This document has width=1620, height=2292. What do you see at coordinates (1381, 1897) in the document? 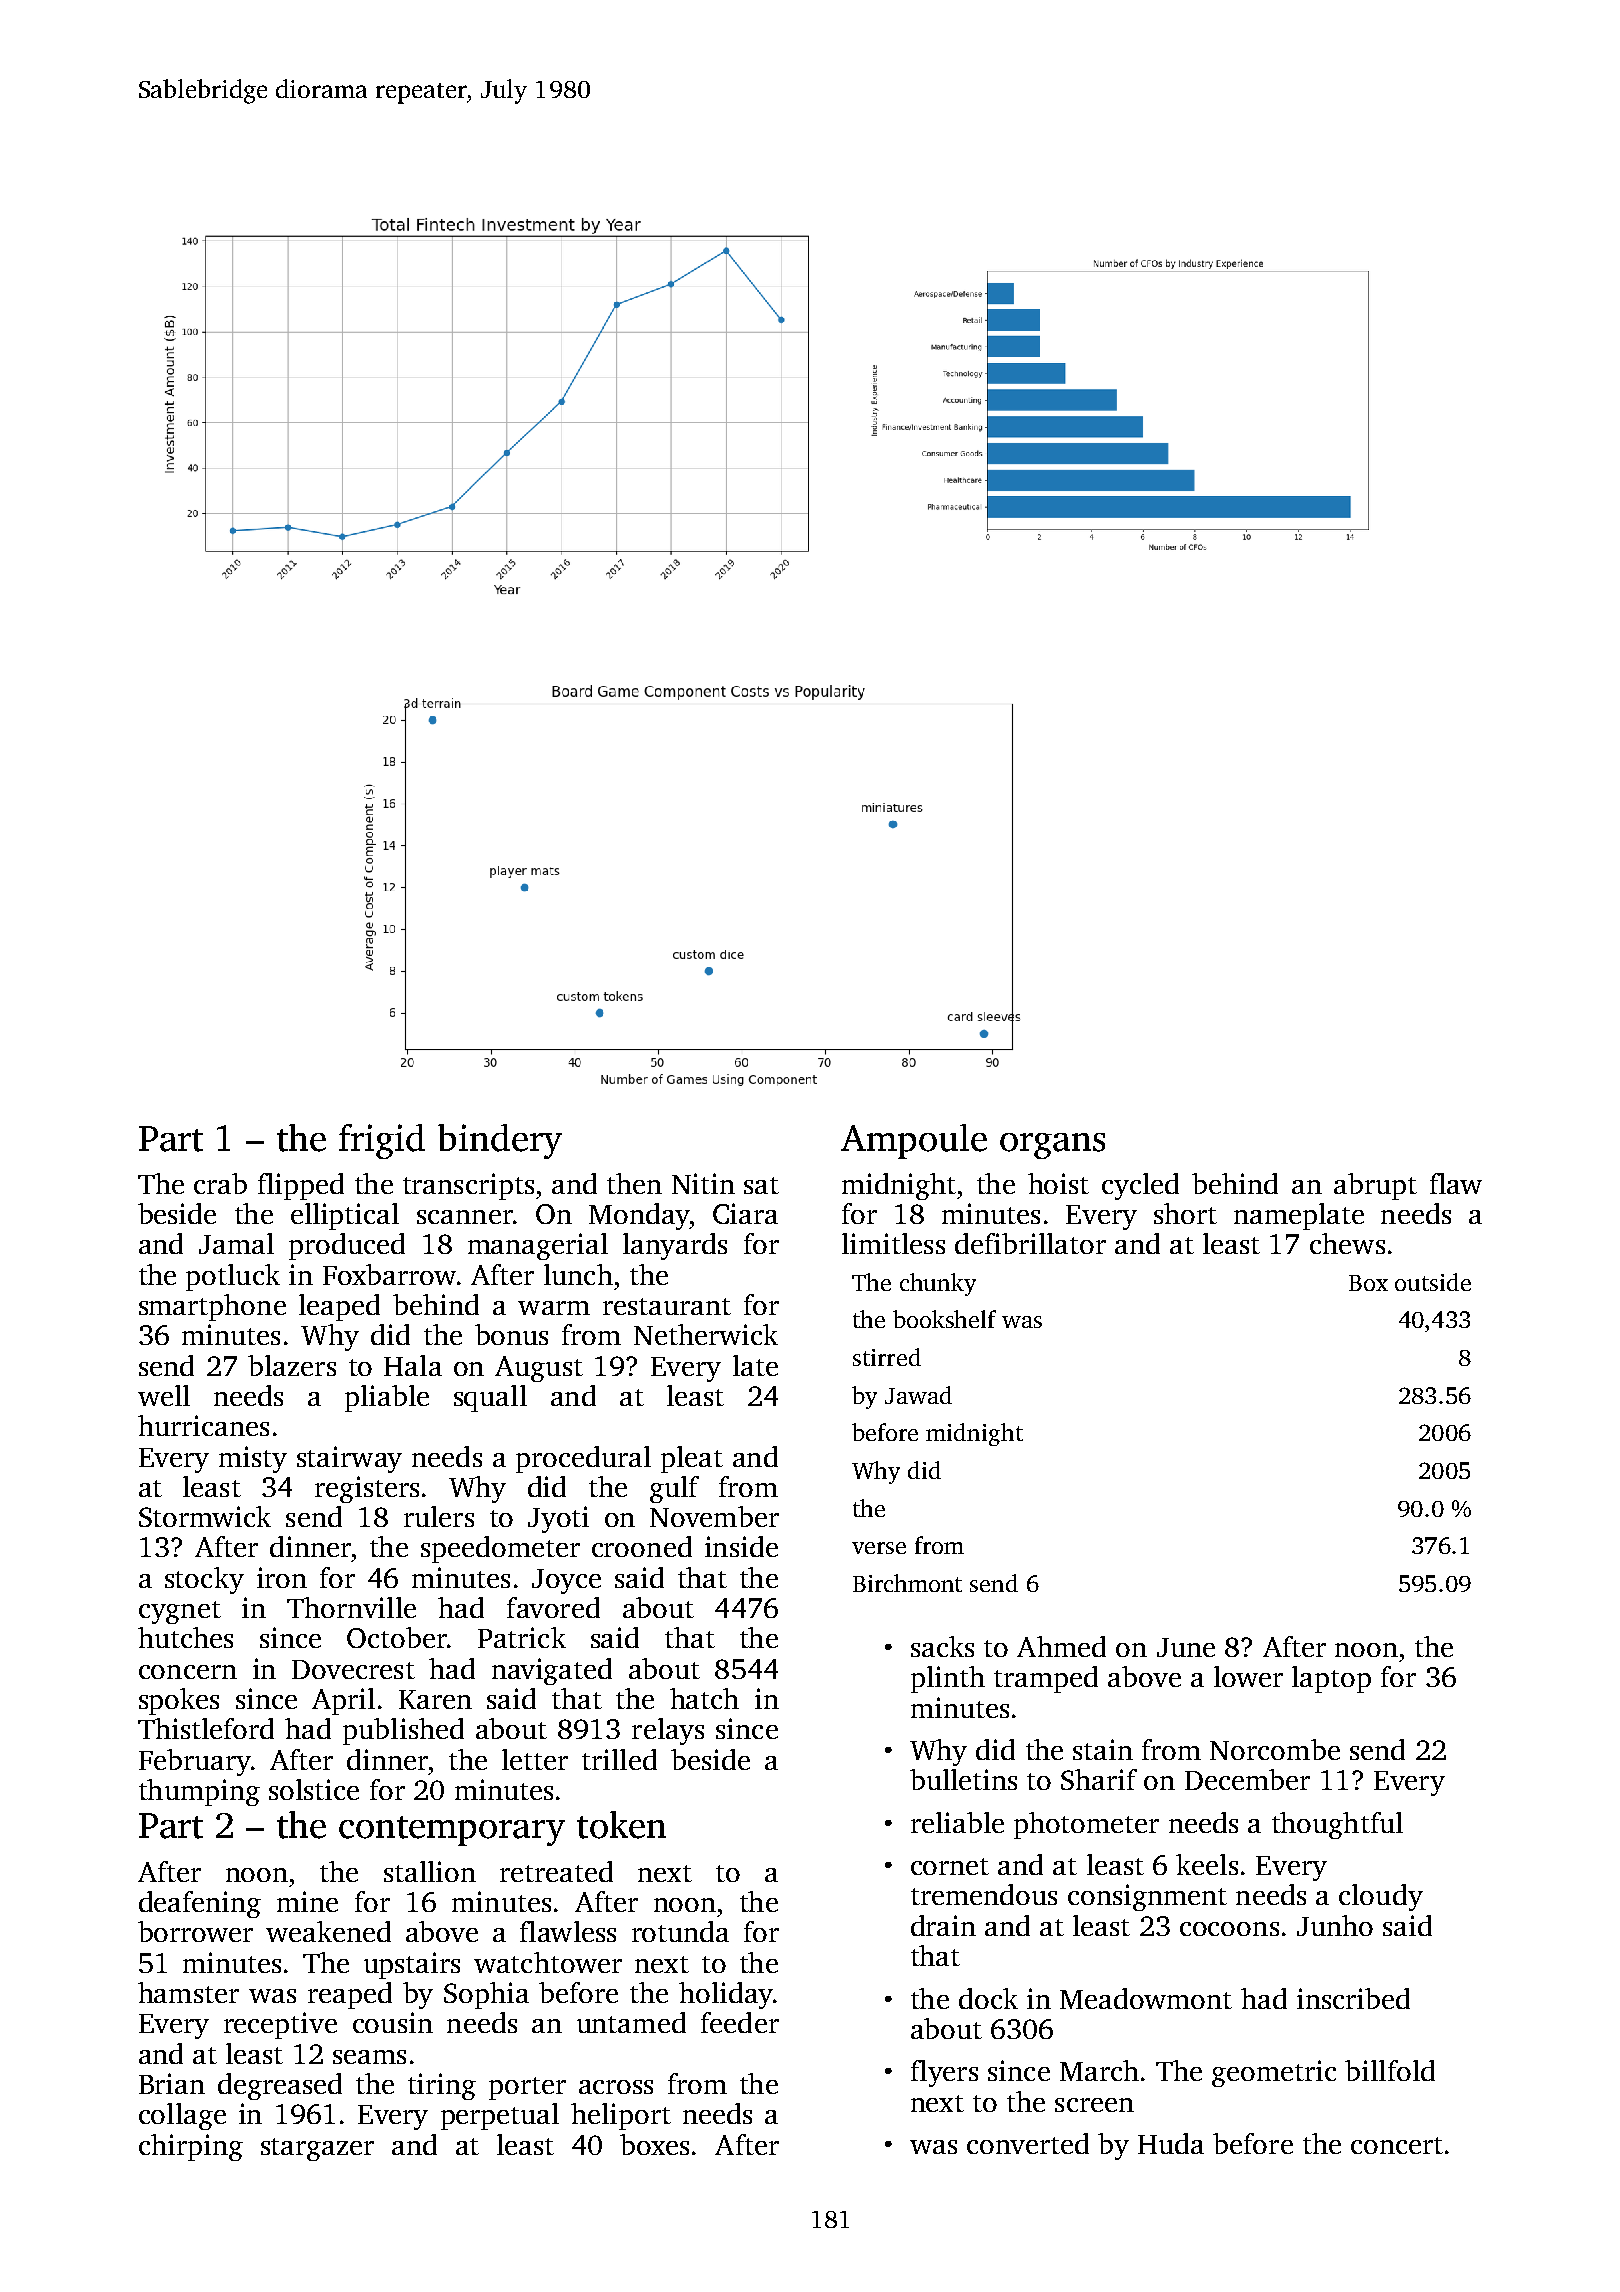
I see `cloudy` at bounding box center [1381, 1897].
